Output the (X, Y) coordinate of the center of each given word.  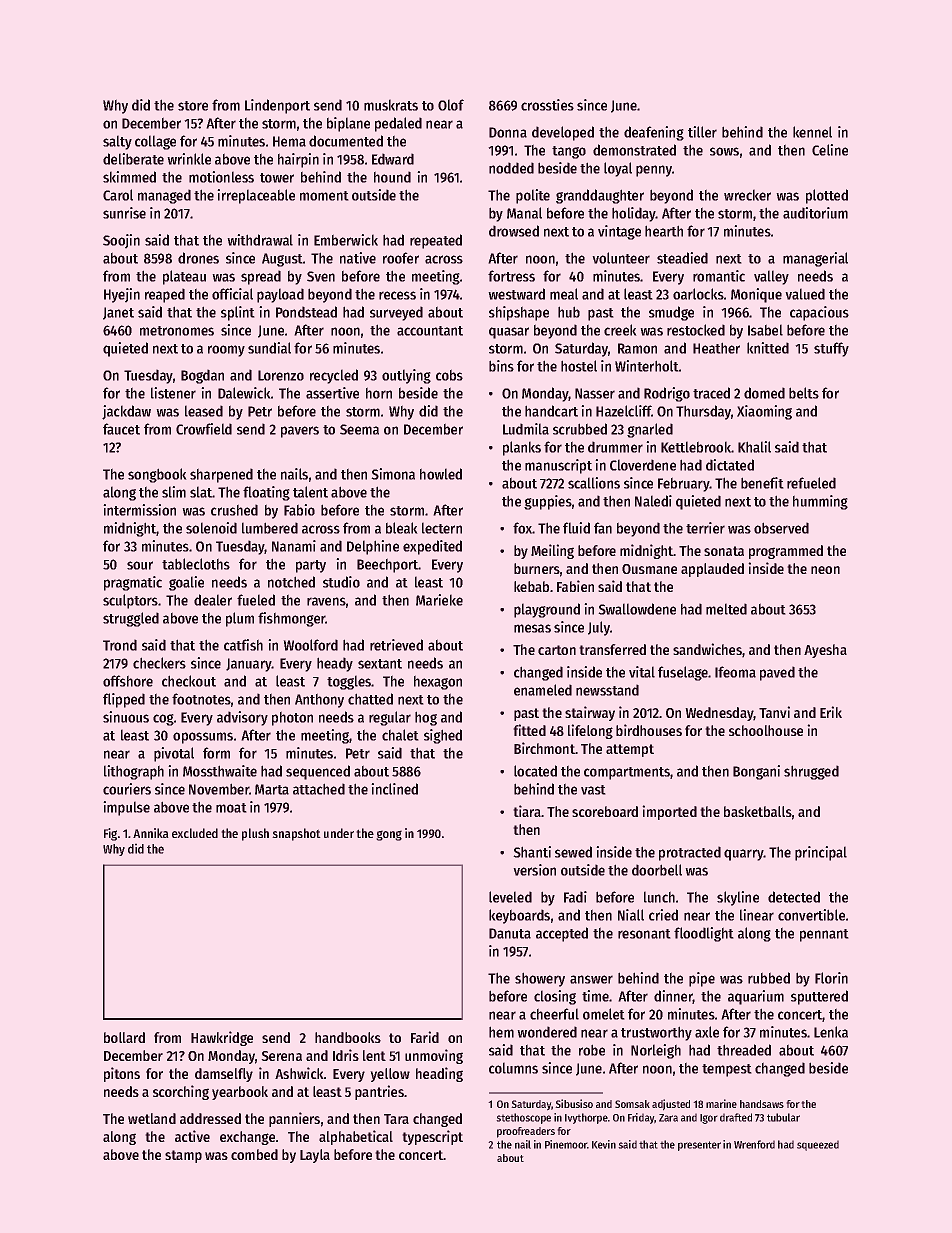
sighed (443, 736)
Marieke (439, 600)
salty (117, 143)
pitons (122, 1074)
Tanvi (774, 712)
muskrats (391, 105)
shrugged (811, 773)
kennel (812, 132)
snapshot (296, 834)
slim (174, 492)
